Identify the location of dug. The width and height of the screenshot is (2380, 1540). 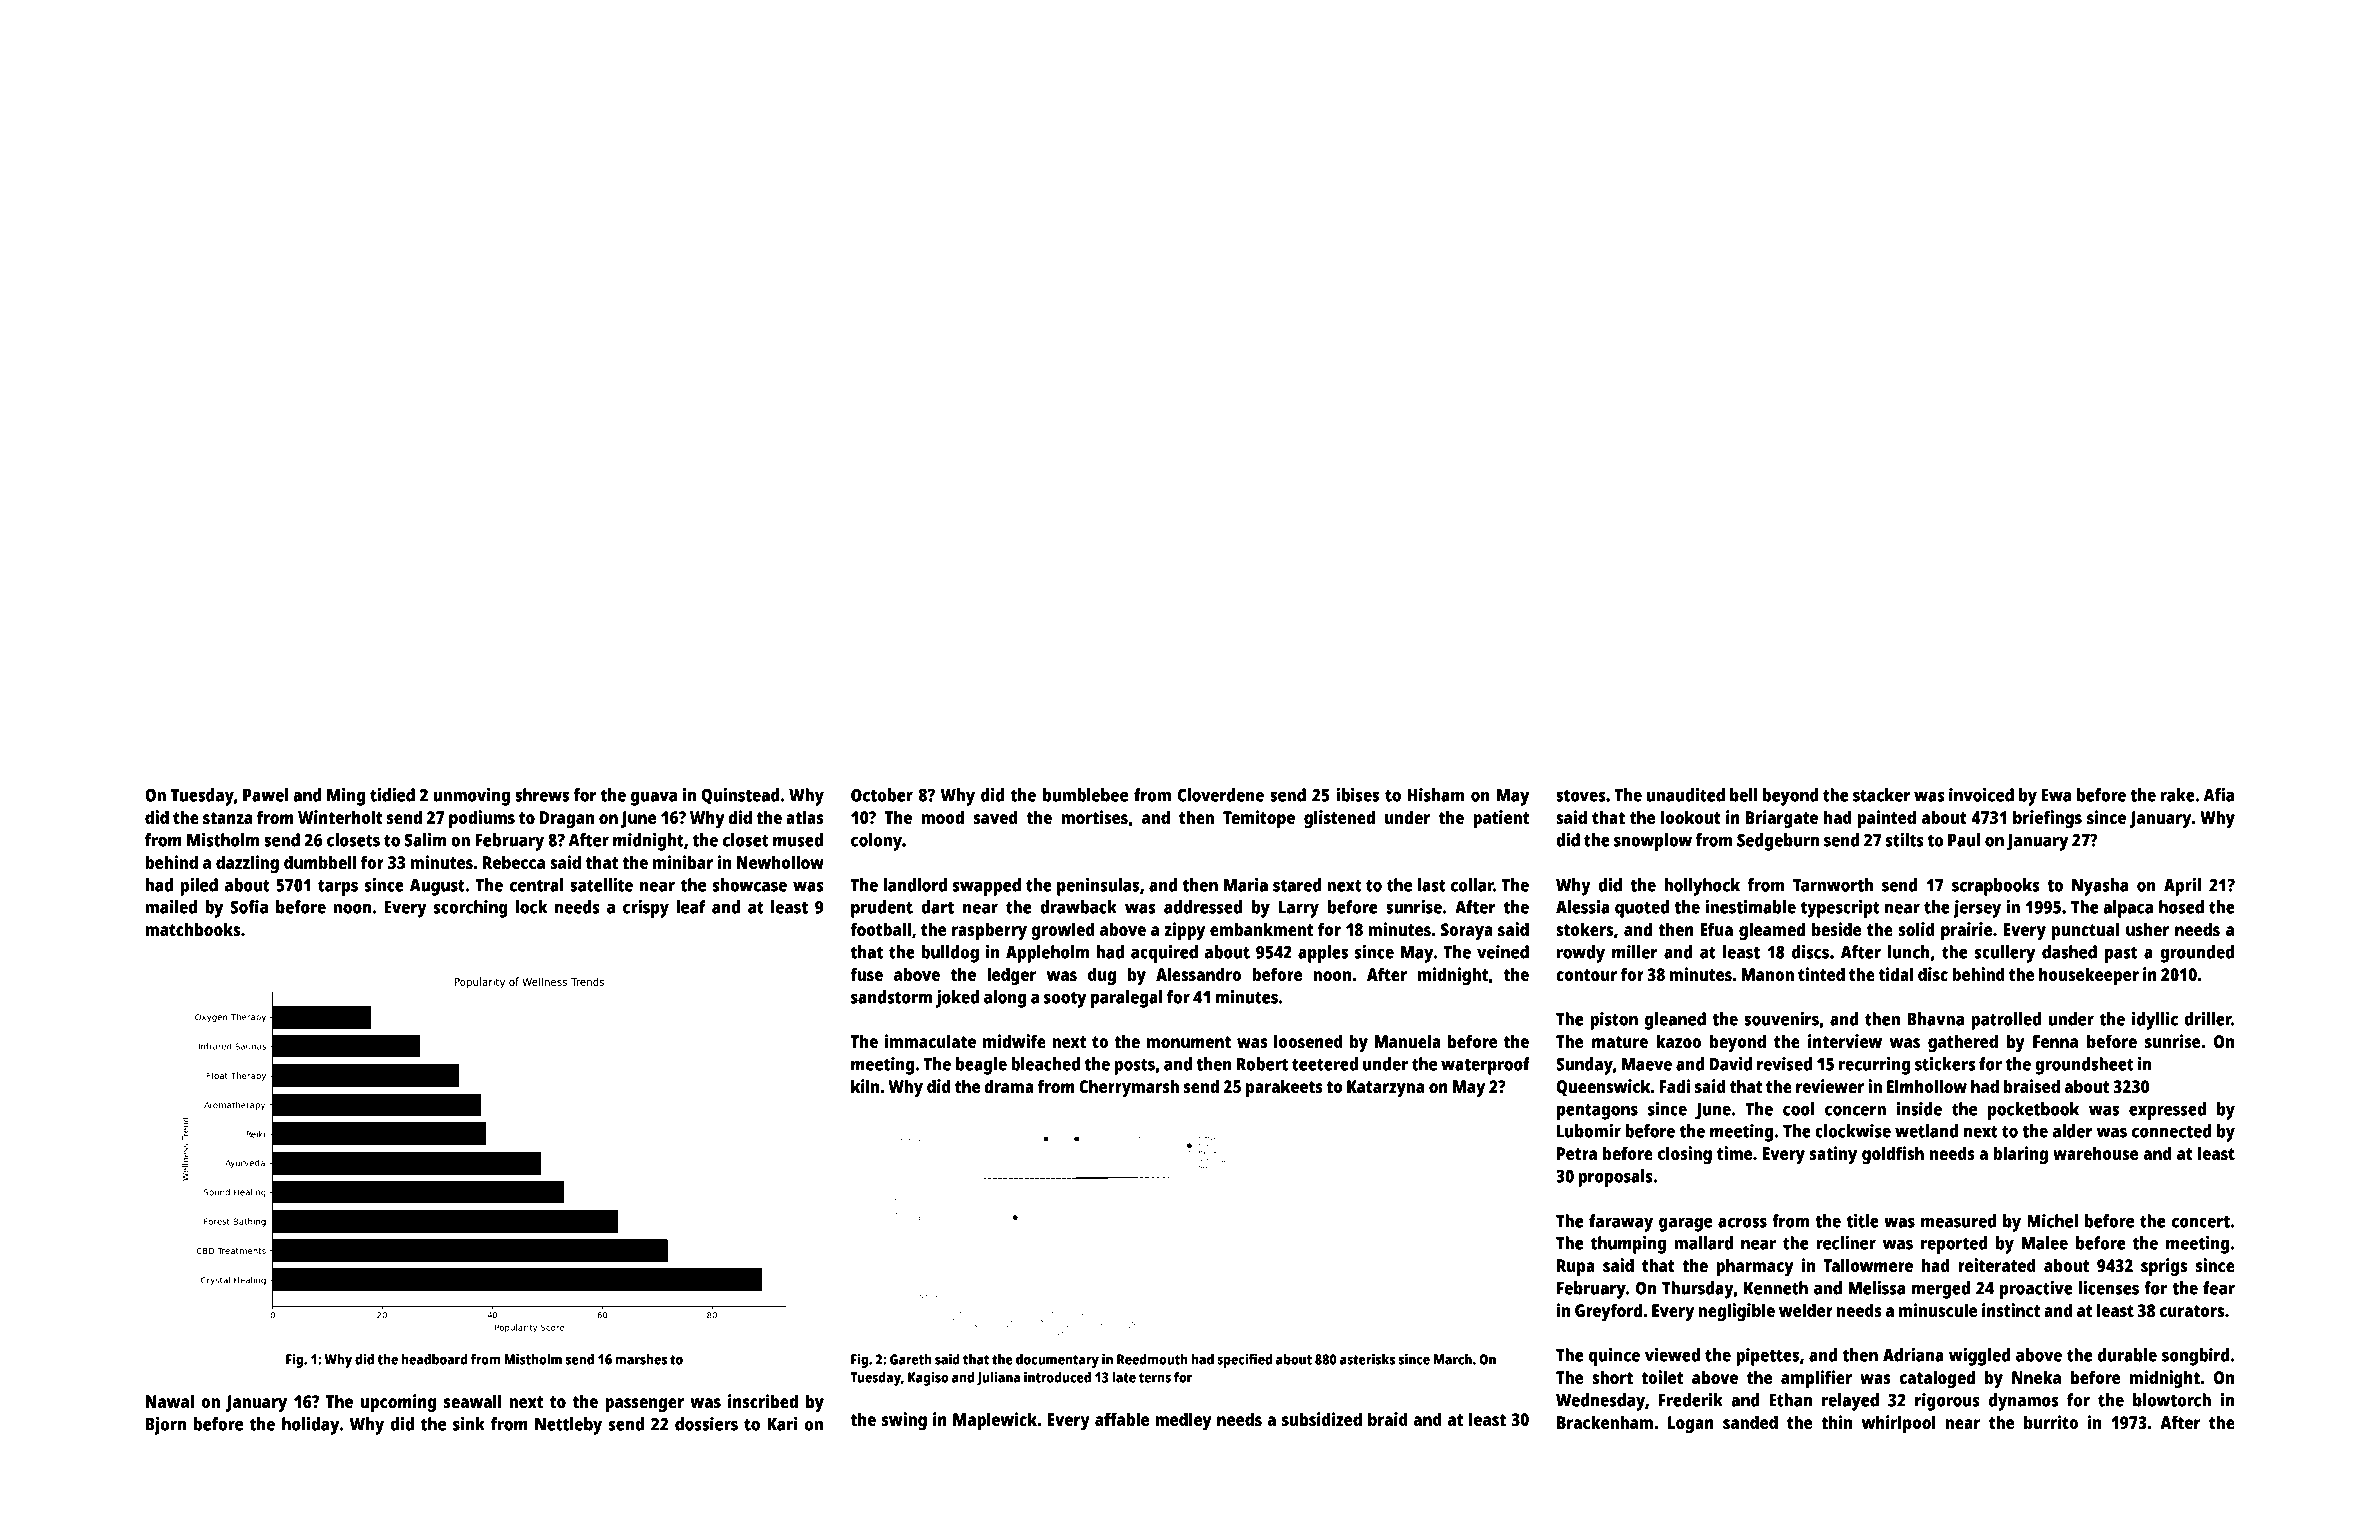
(1102, 976).
